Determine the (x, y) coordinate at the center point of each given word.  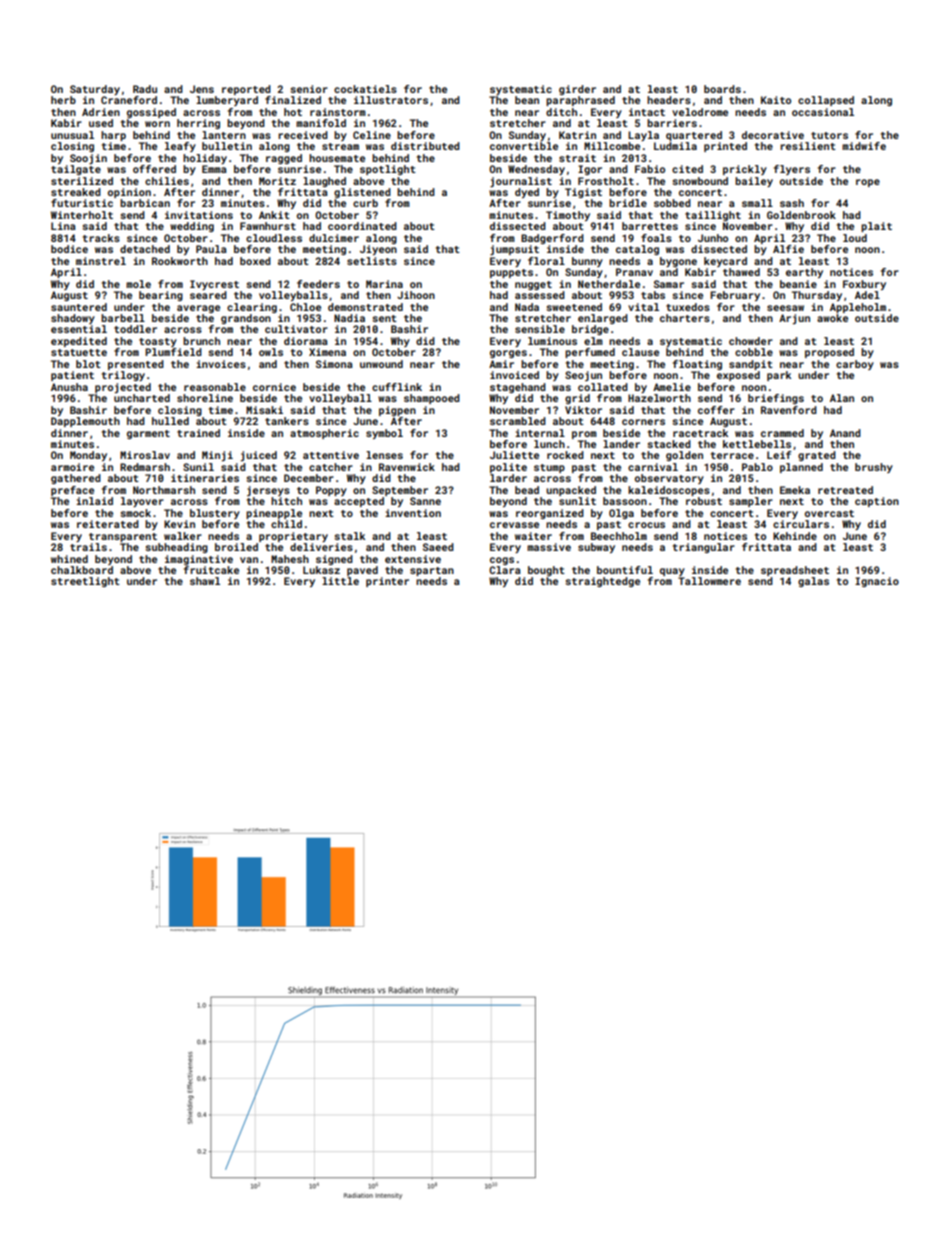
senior (309, 89)
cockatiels (365, 89)
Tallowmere (709, 581)
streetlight (85, 582)
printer (387, 582)
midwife (864, 146)
